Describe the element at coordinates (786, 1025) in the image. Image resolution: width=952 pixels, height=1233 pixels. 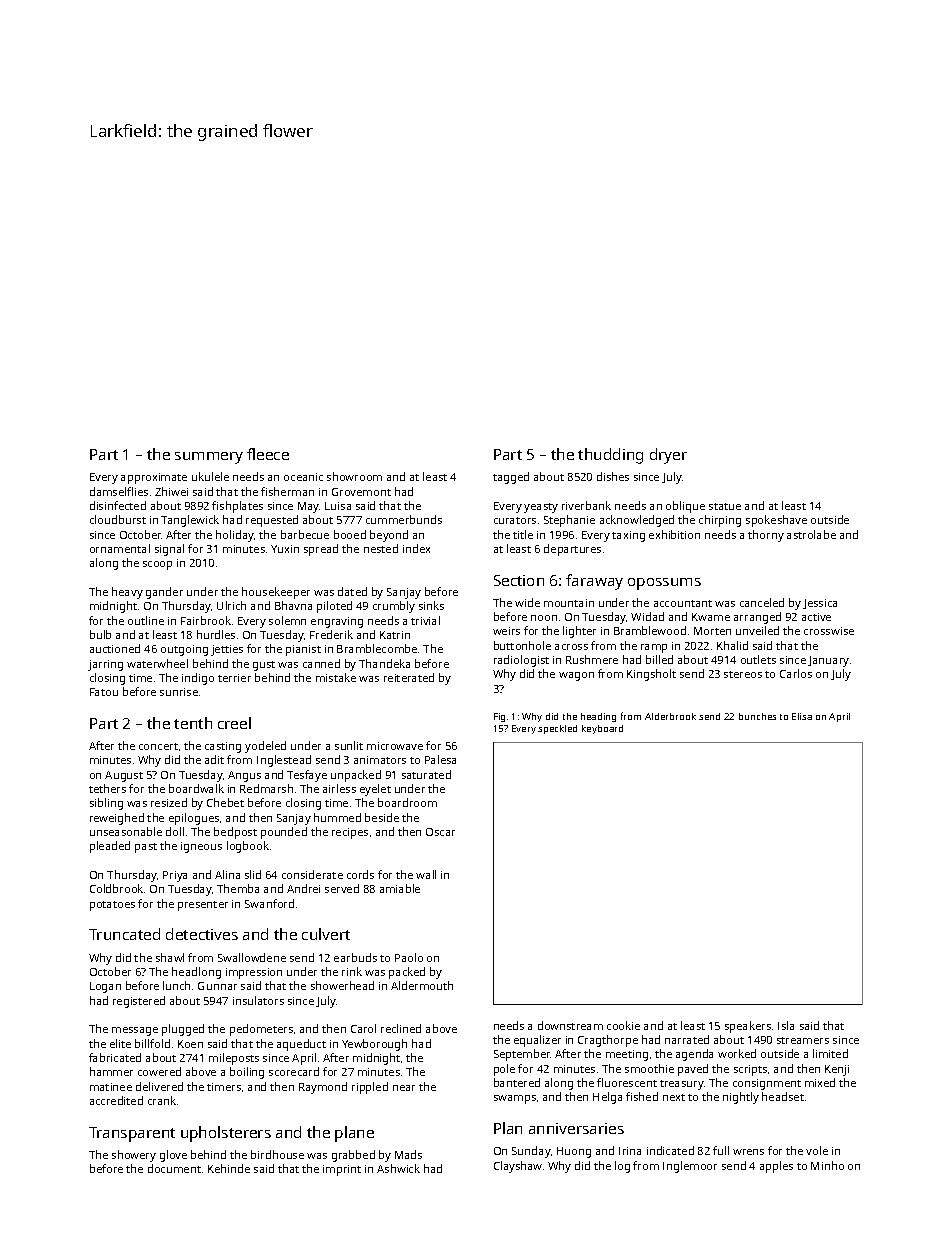
I see `Isla` at that location.
